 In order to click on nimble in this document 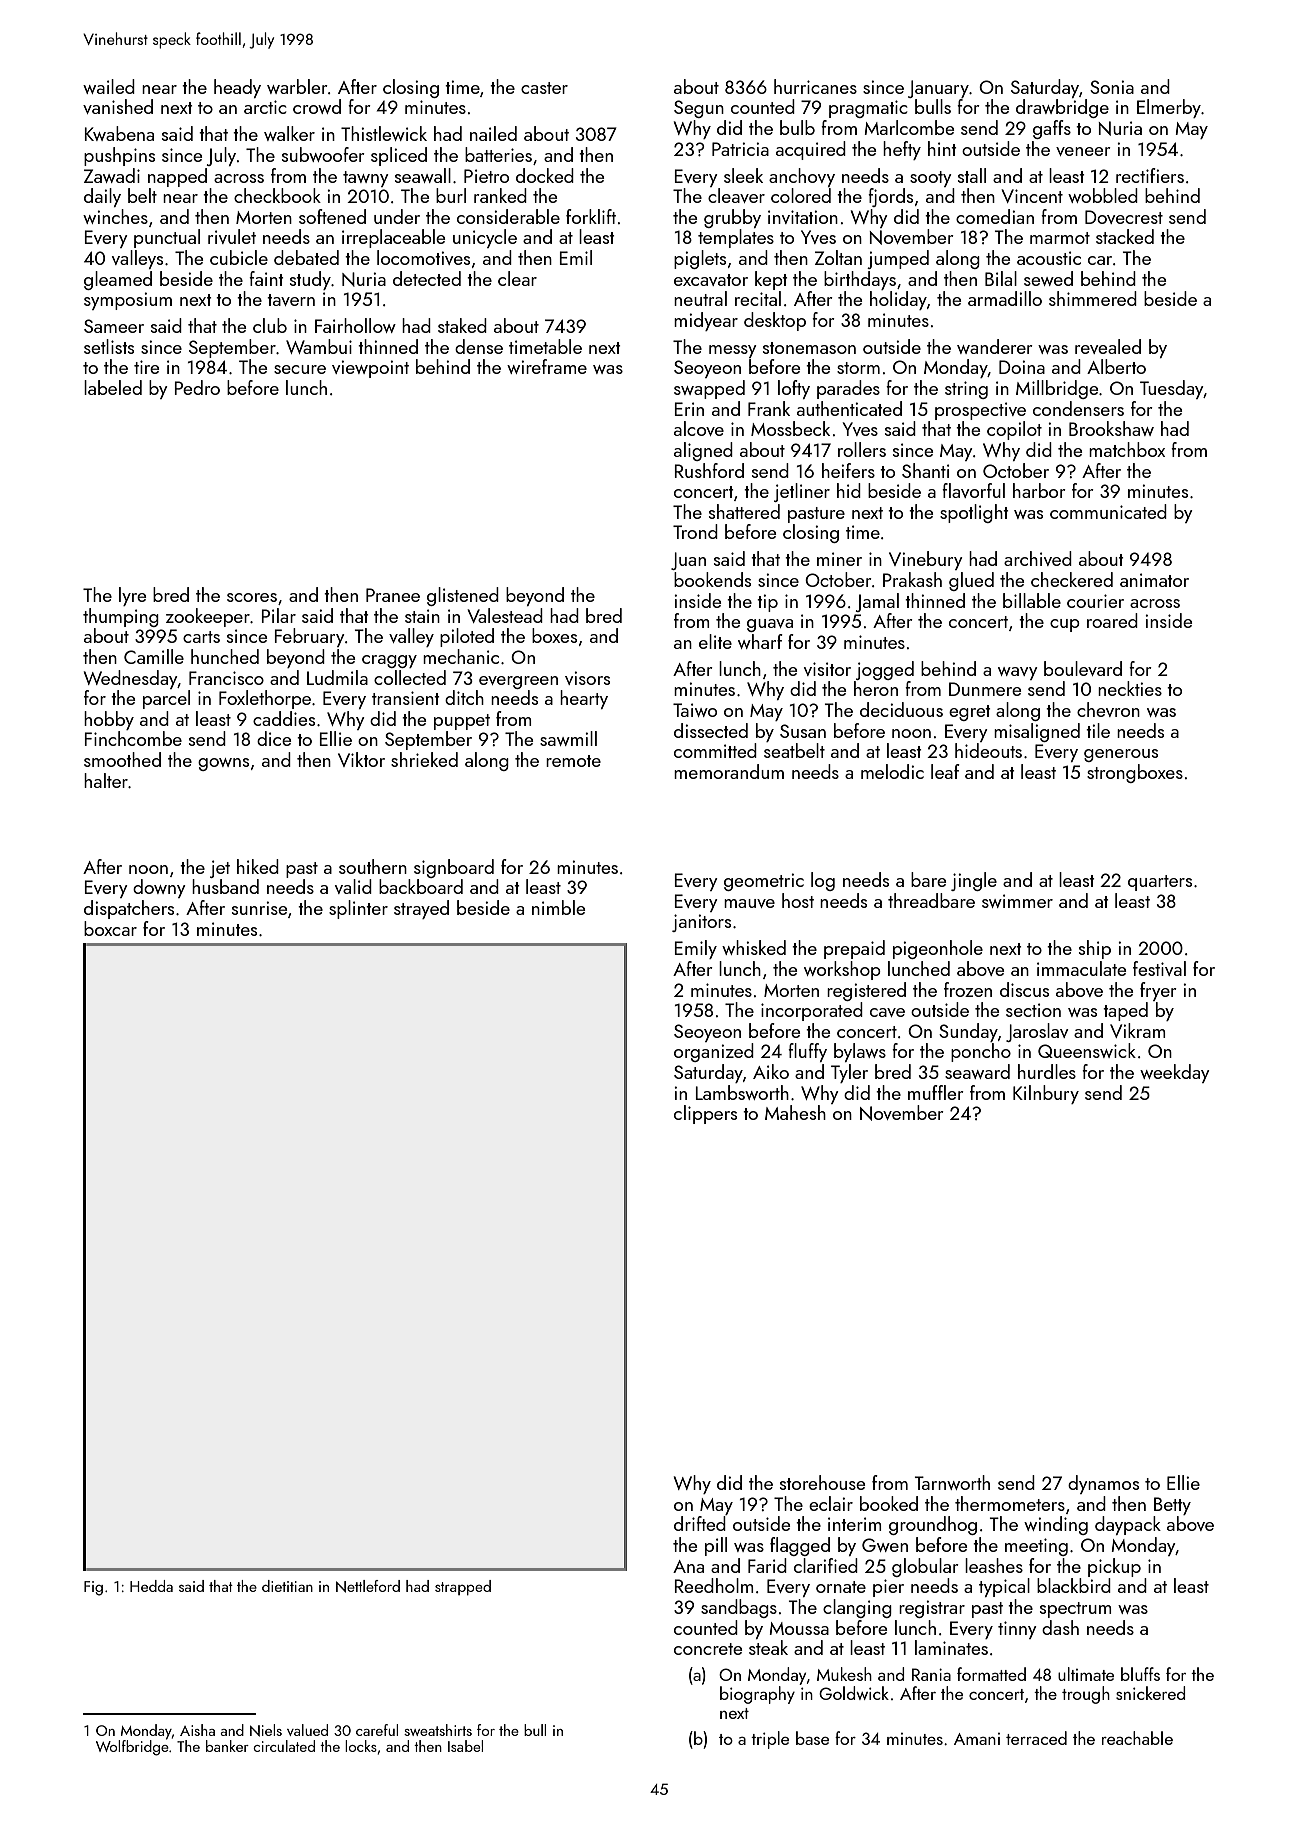, I will do `click(558, 907)`.
